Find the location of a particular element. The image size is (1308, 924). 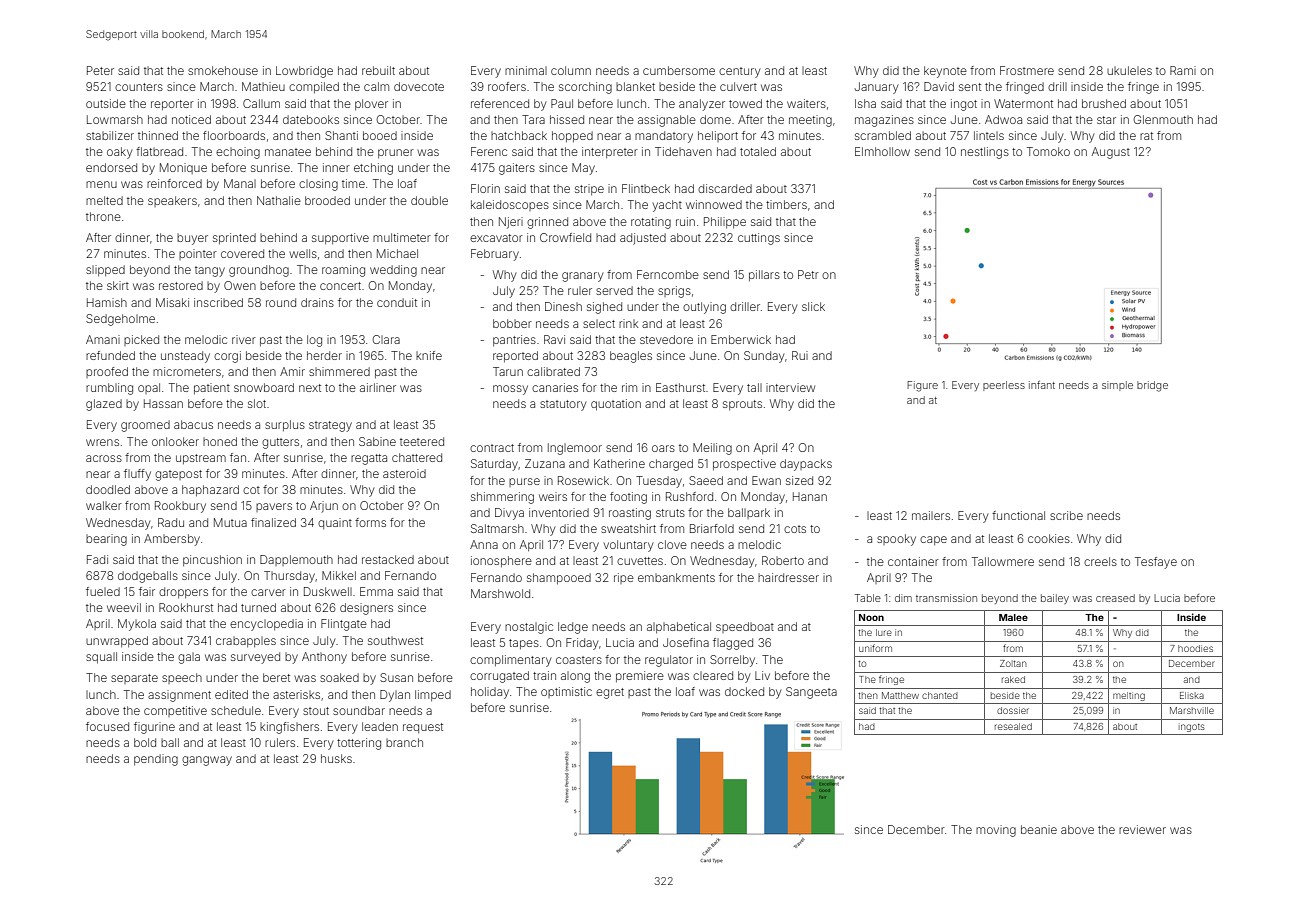

smokehouse is located at coordinates (223, 70).
